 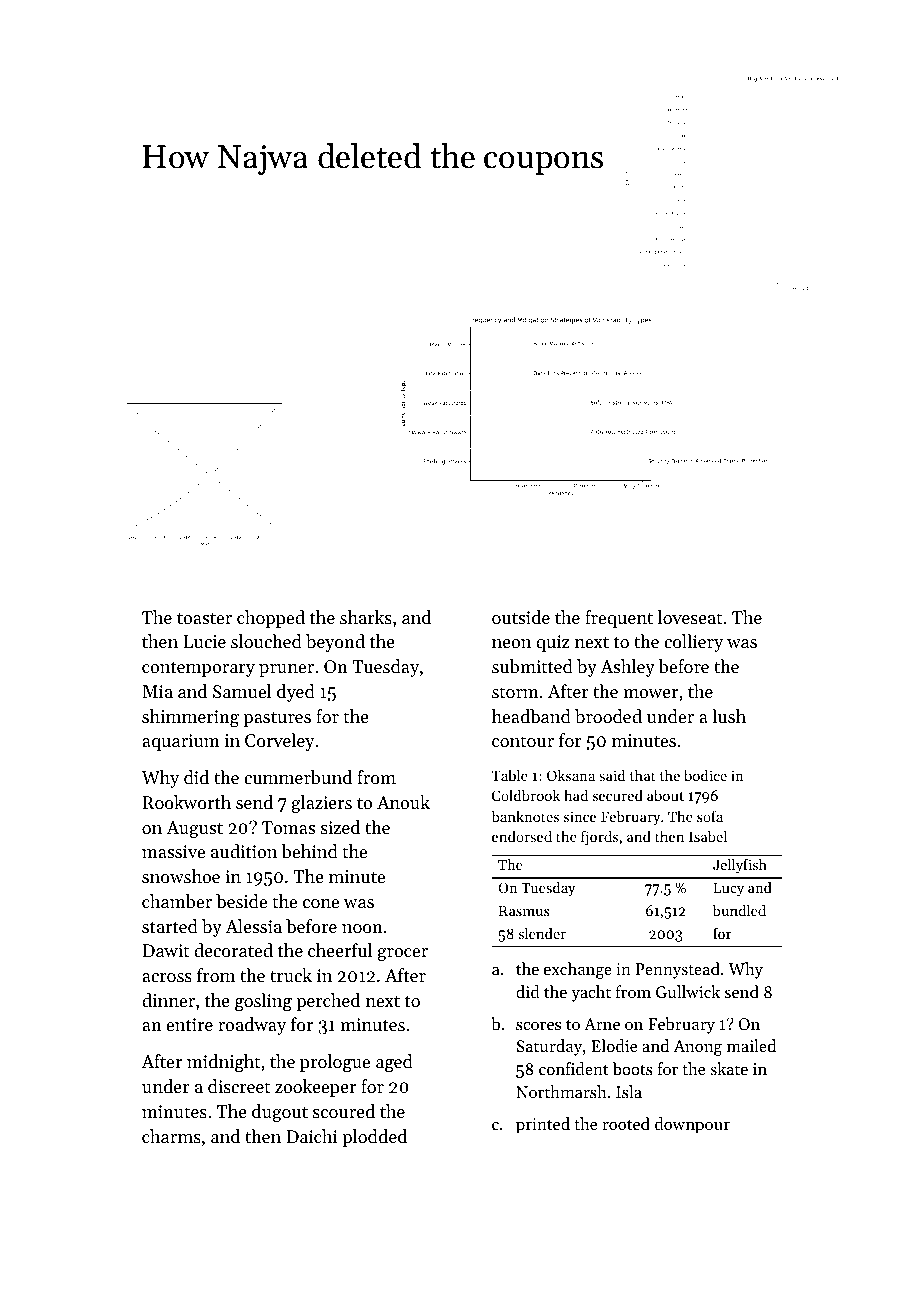 What do you see at coordinates (157, 691) in the screenshot?
I see `Mia` at bounding box center [157, 691].
